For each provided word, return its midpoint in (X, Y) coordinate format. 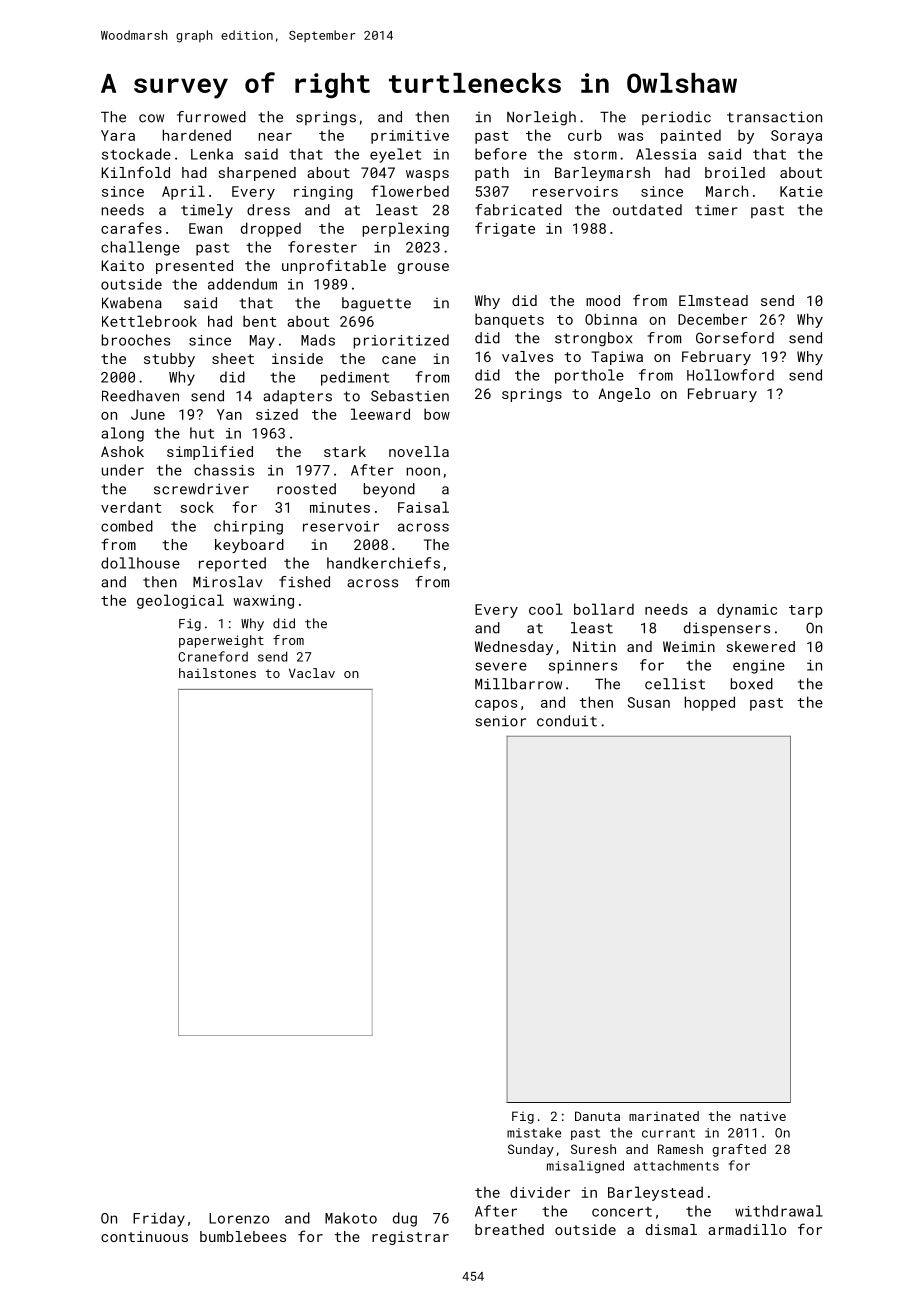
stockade (136, 154)
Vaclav (312, 673)
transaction (774, 117)
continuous (144, 1236)
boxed (752, 684)
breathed (509, 1229)
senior (500, 721)
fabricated (518, 210)
